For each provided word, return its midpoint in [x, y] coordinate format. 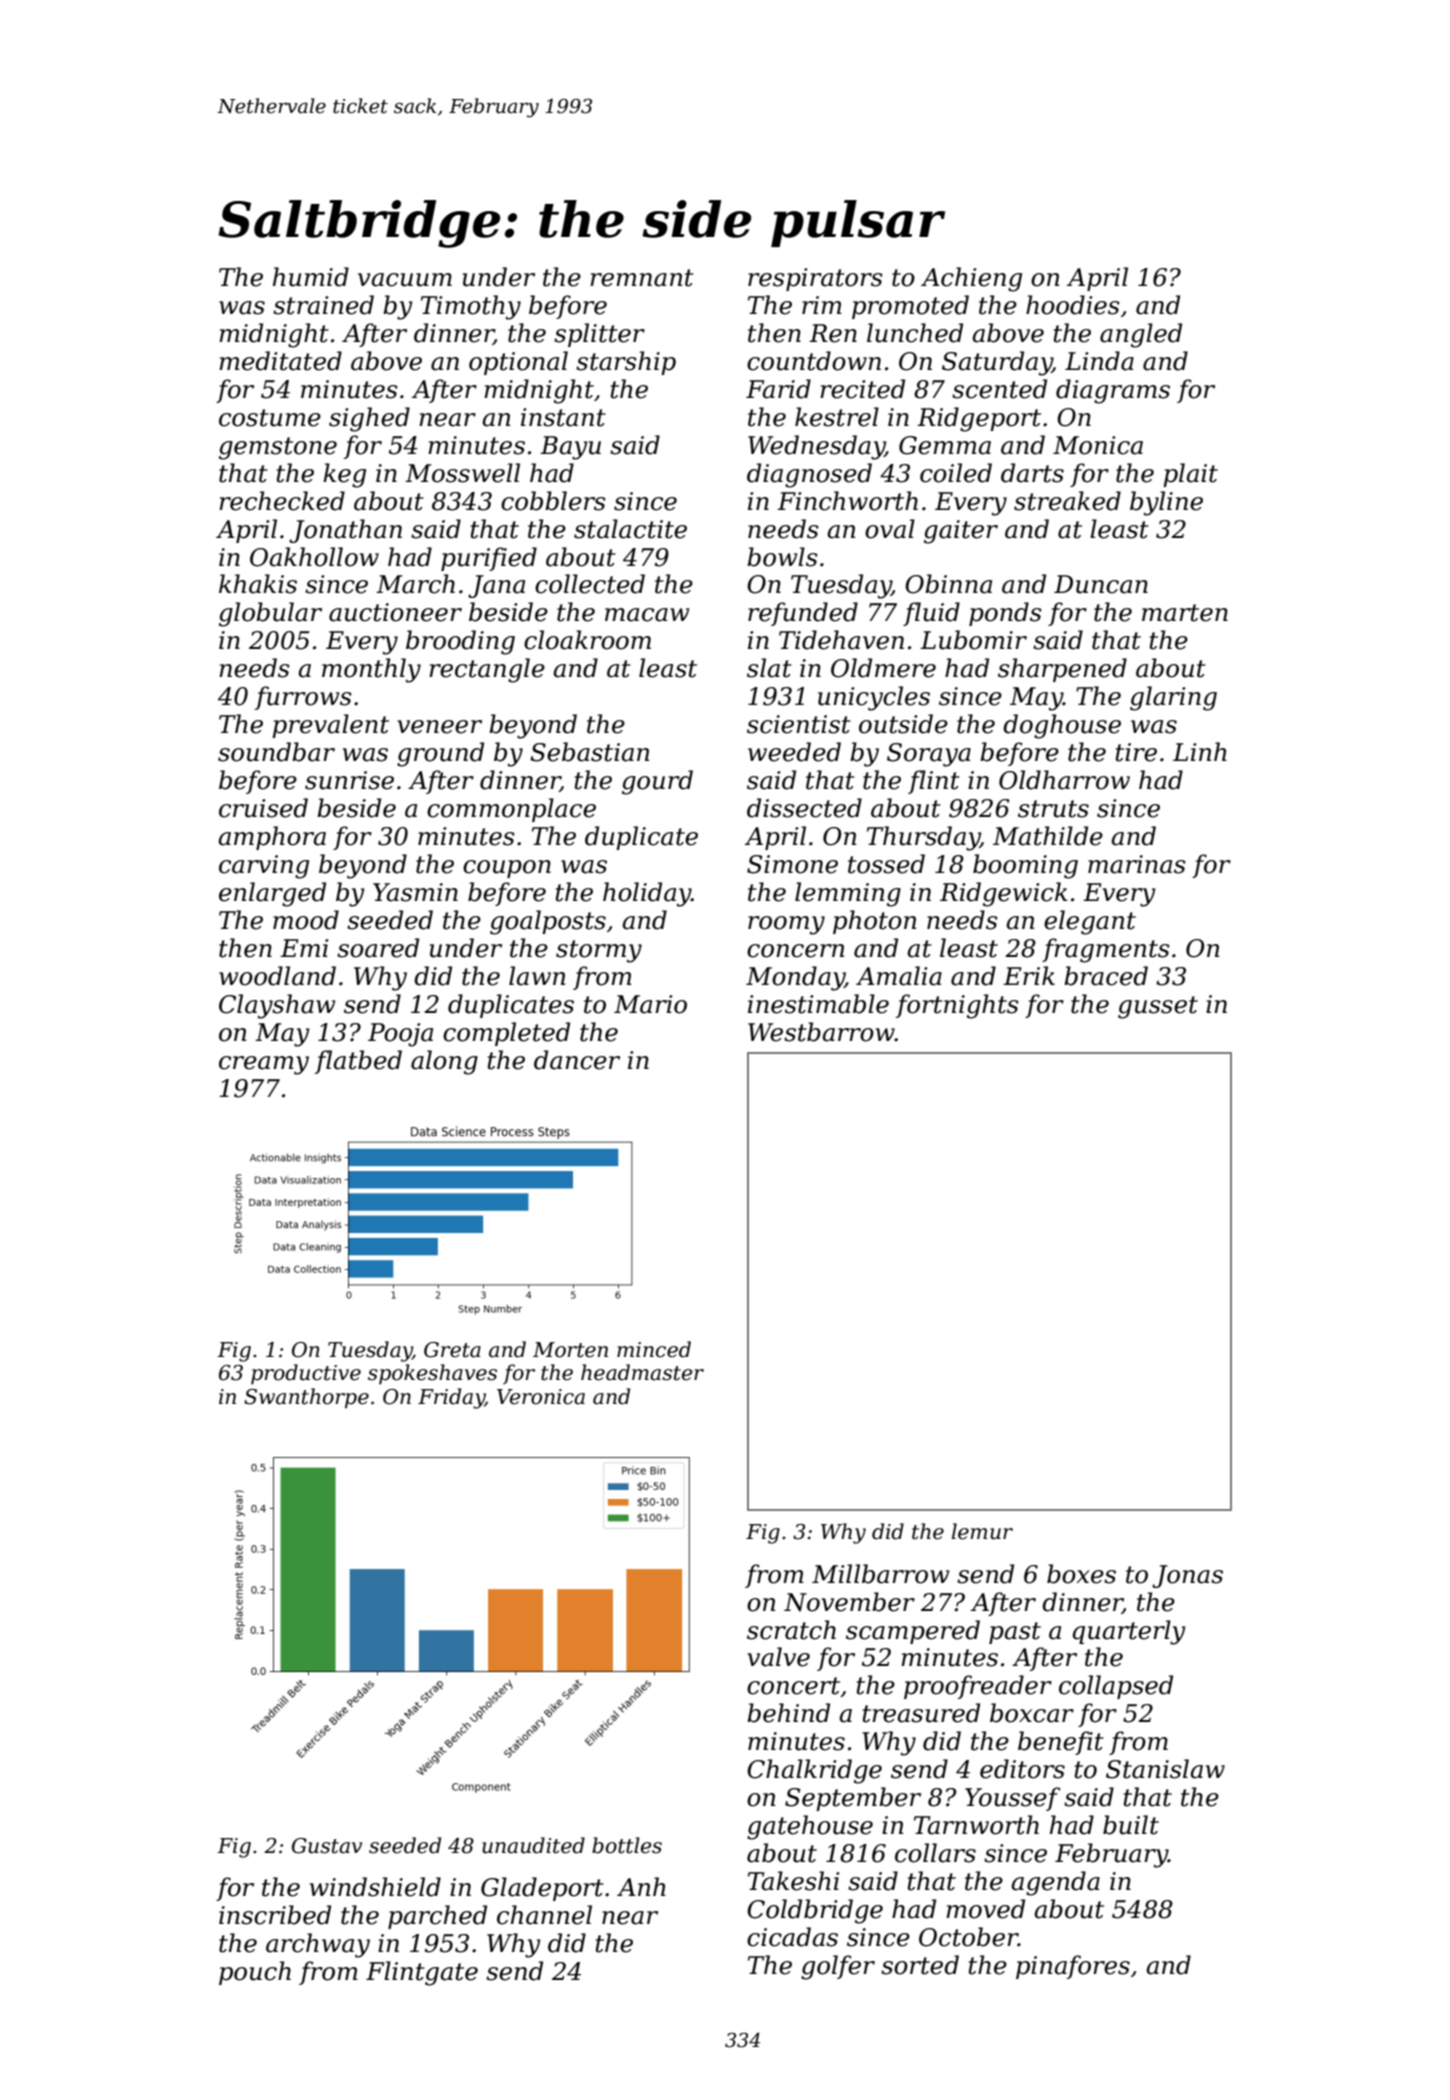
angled [1141, 335]
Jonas [1187, 1576]
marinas [1137, 864]
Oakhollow [314, 557]
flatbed [358, 1062]
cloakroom [587, 640]
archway [318, 1945]
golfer [838, 1967]
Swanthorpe [306, 1398]
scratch [791, 1630]
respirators [815, 279]
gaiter [961, 532]
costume [270, 418]
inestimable [818, 1004]
